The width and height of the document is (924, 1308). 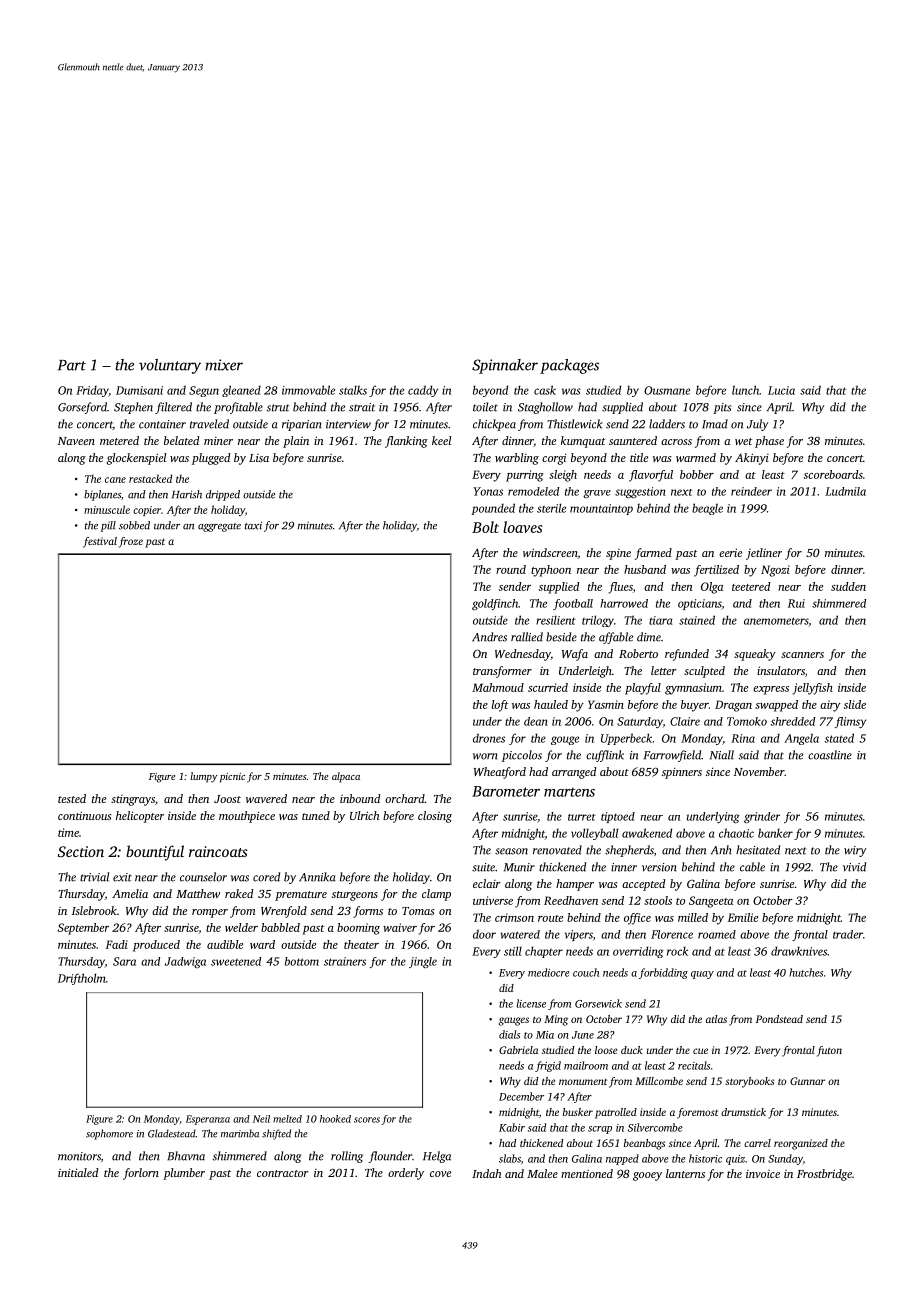 What do you see at coordinates (488, 491) in the document?
I see `Yonas` at bounding box center [488, 491].
